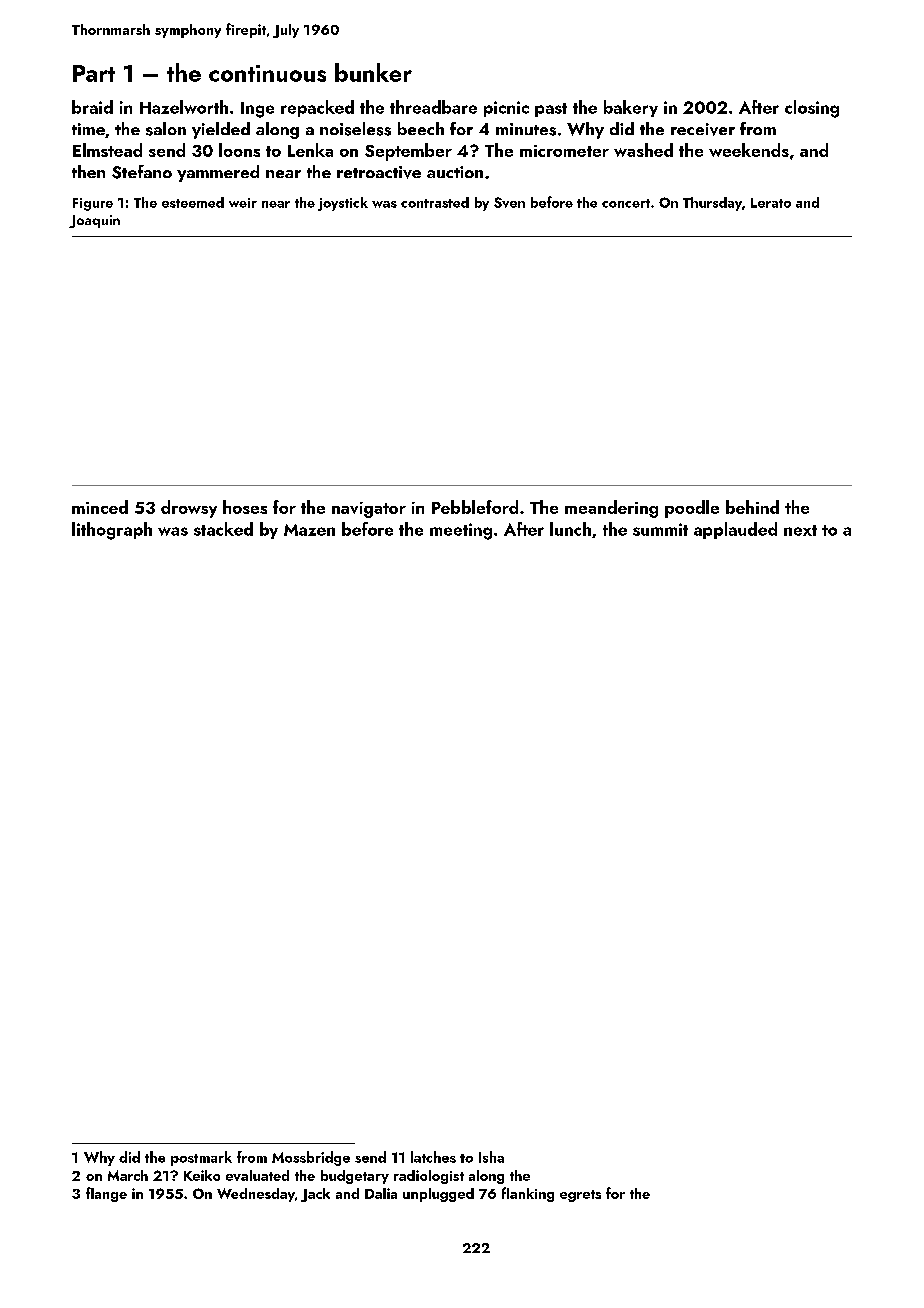 The width and height of the screenshot is (924, 1308). What do you see at coordinates (94, 73) in the screenshot?
I see `Part` at bounding box center [94, 73].
